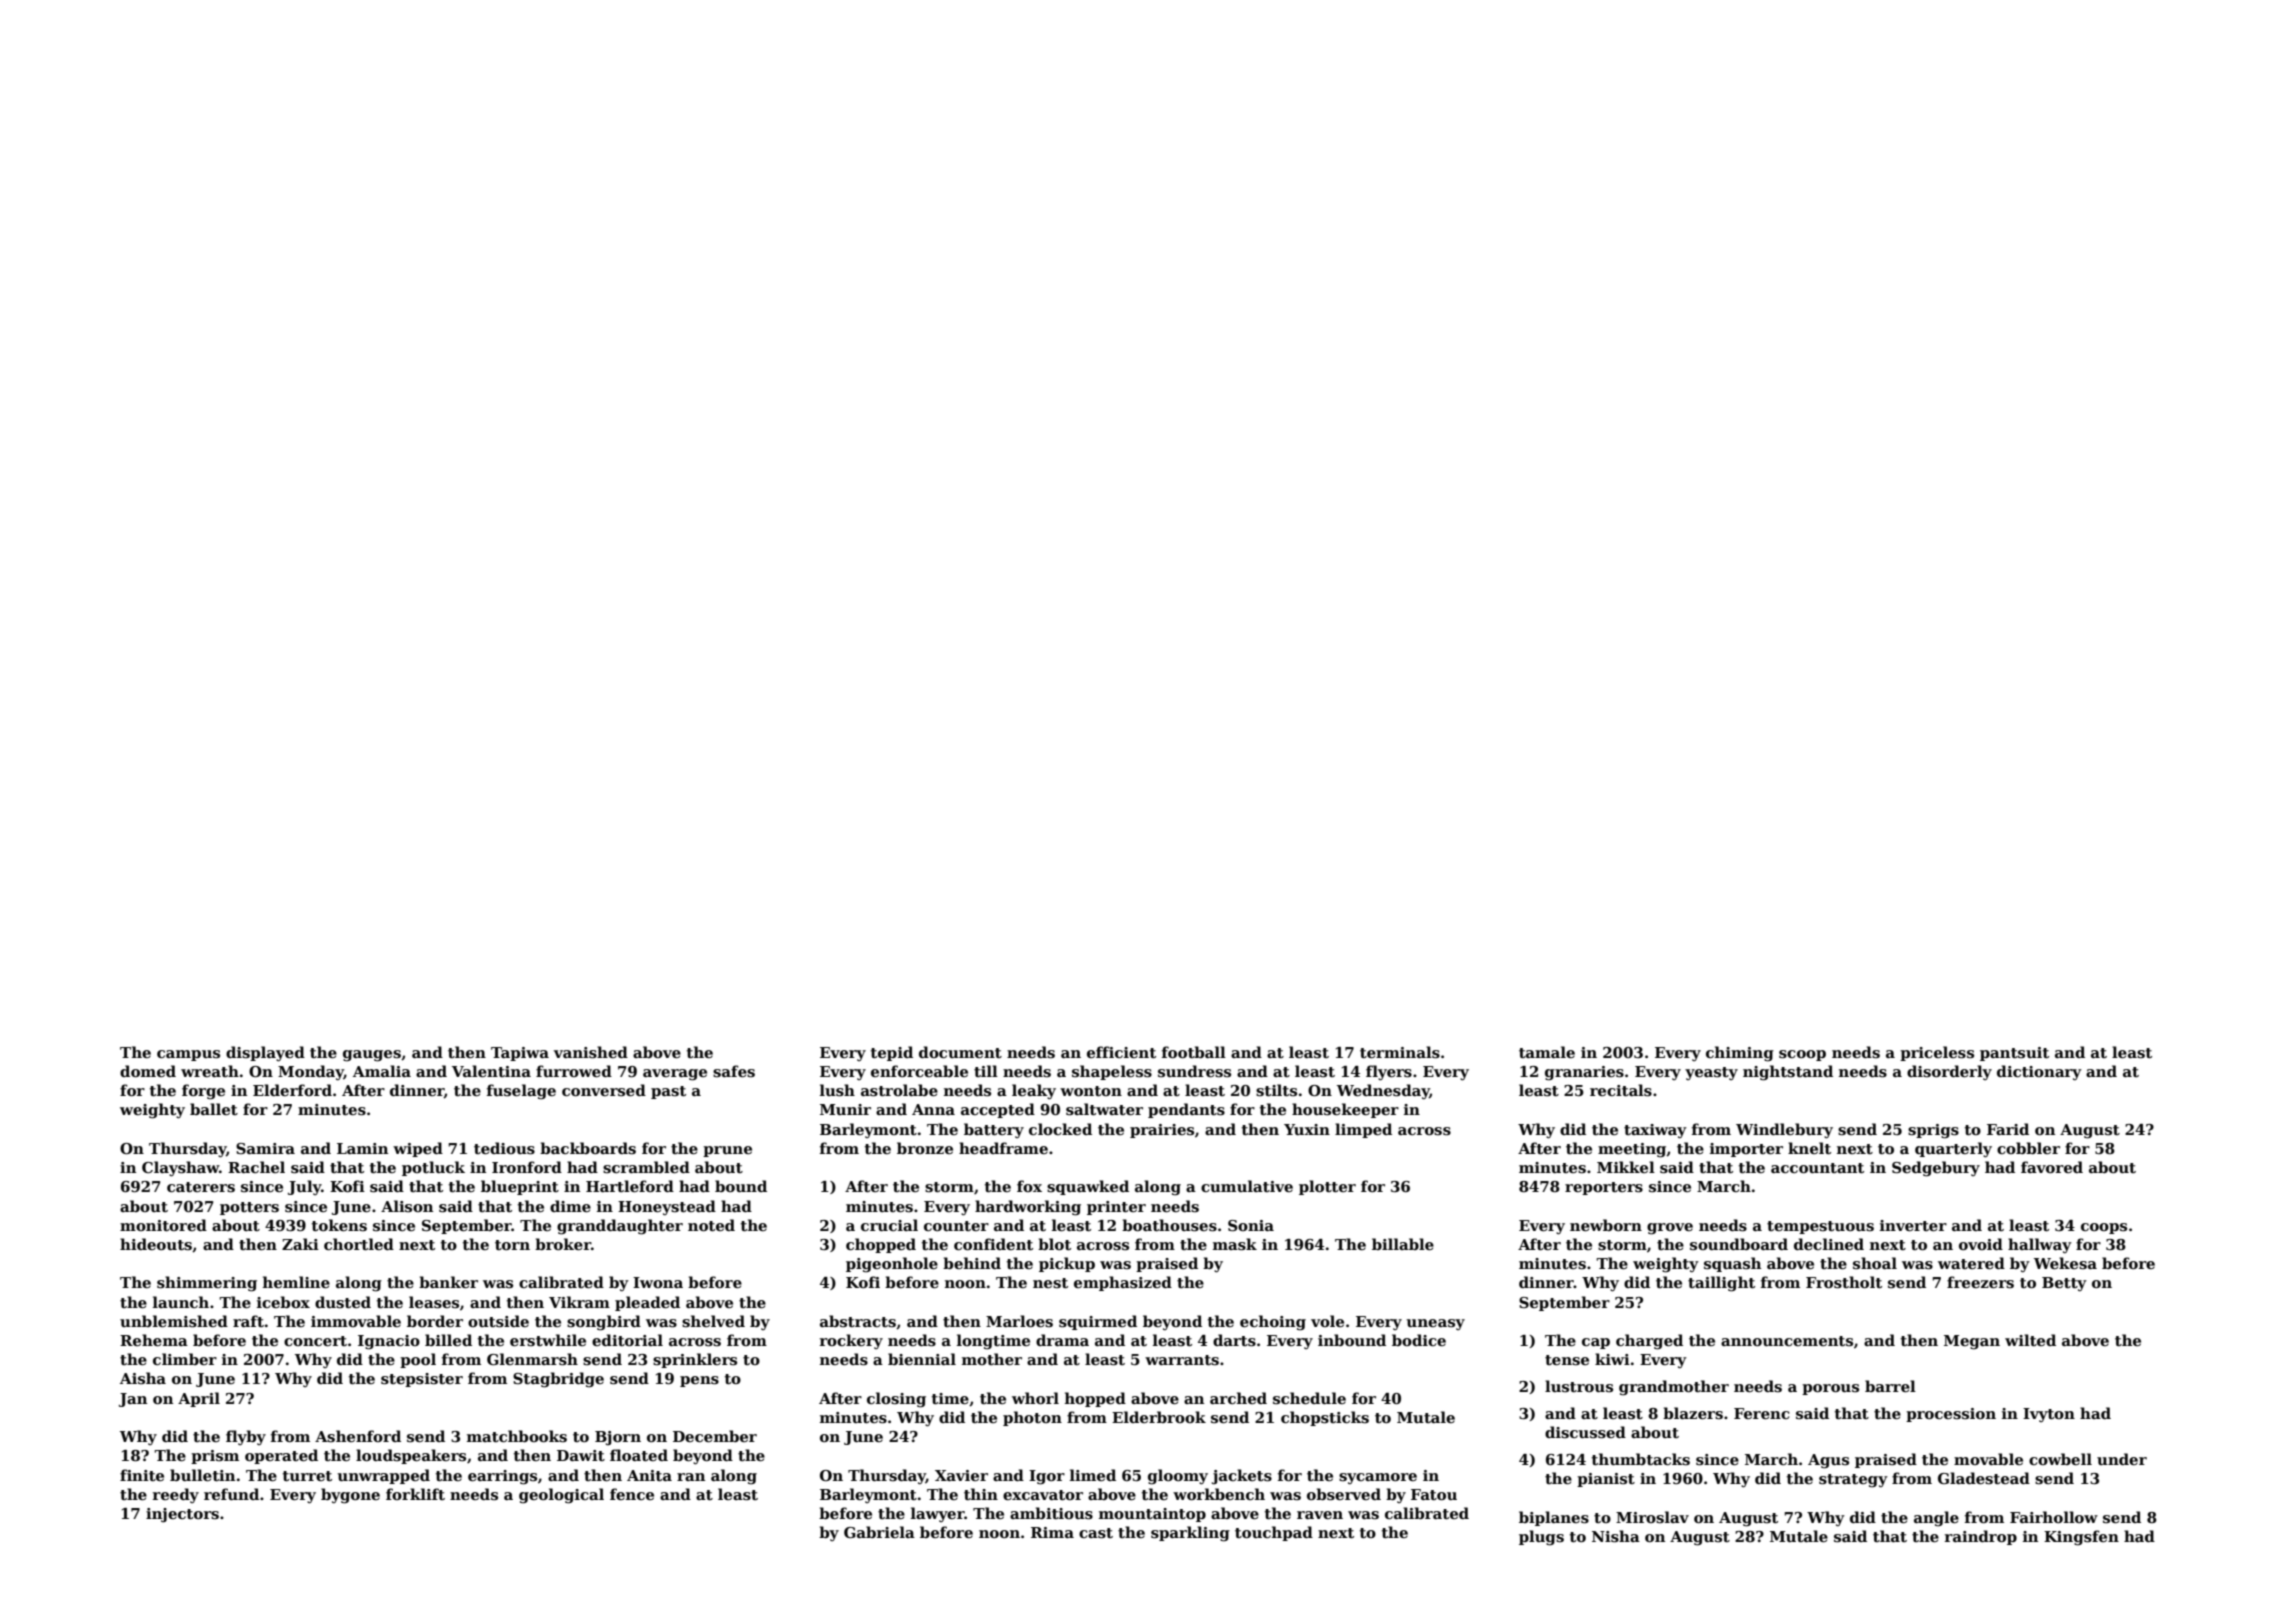 This screenshot has height=1618, width=2289. What do you see at coordinates (148, 1071) in the screenshot?
I see `domed` at bounding box center [148, 1071].
